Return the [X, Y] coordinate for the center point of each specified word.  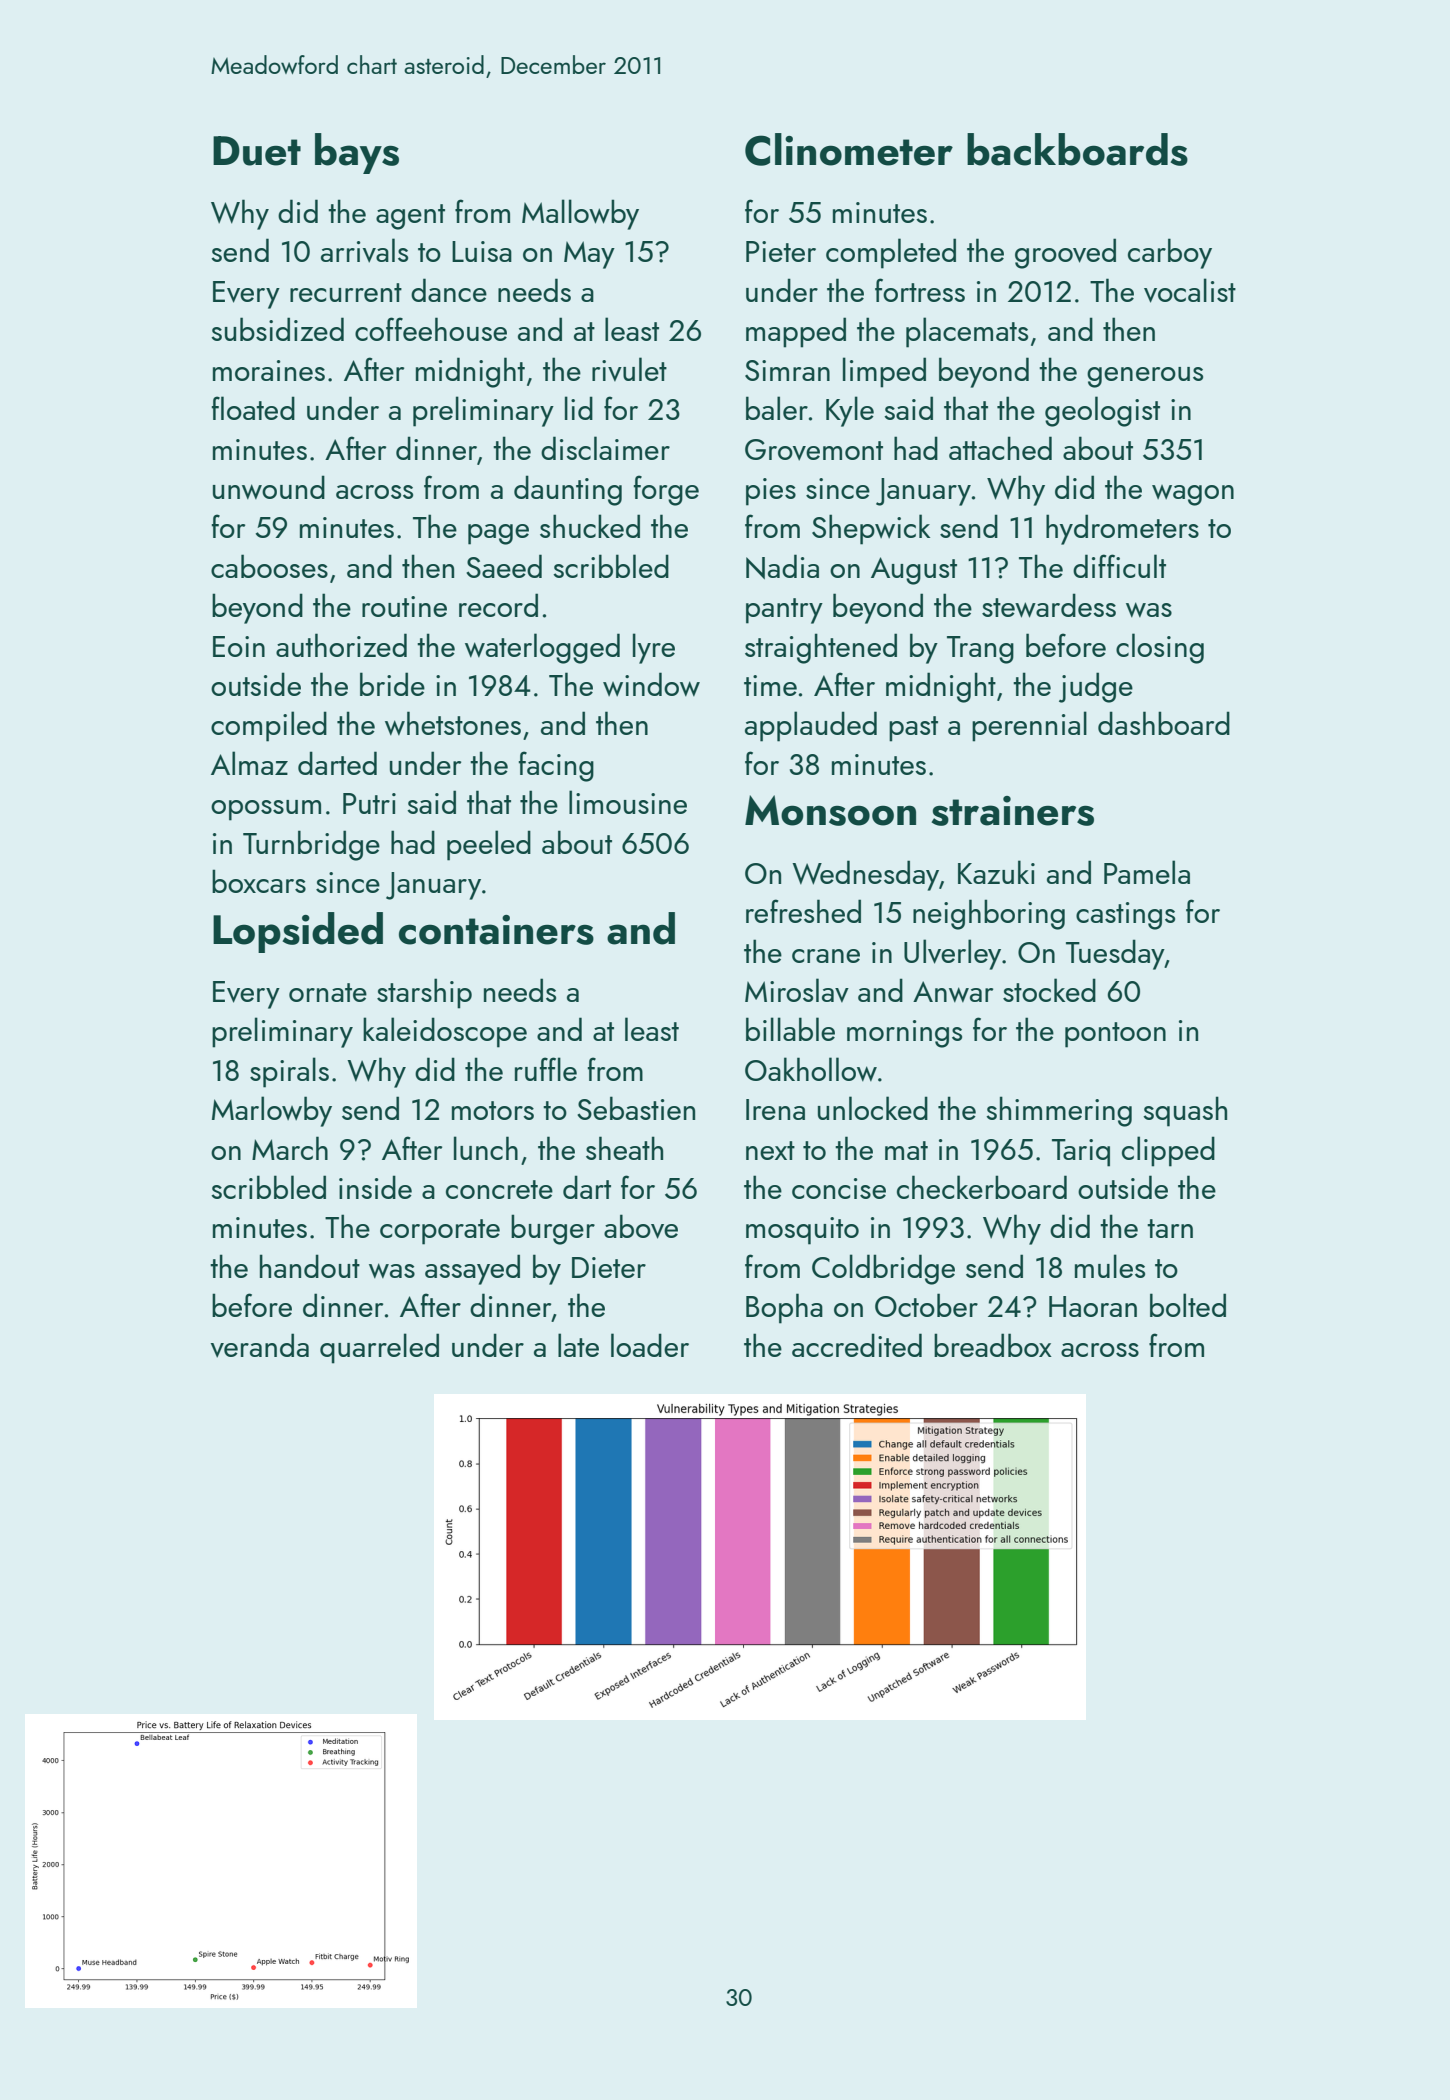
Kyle [850, 411]
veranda [260, 1345]
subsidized [277, 329]
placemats [967, 332]
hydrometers [1122, 529]
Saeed [504, 566]
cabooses [269, 566]
